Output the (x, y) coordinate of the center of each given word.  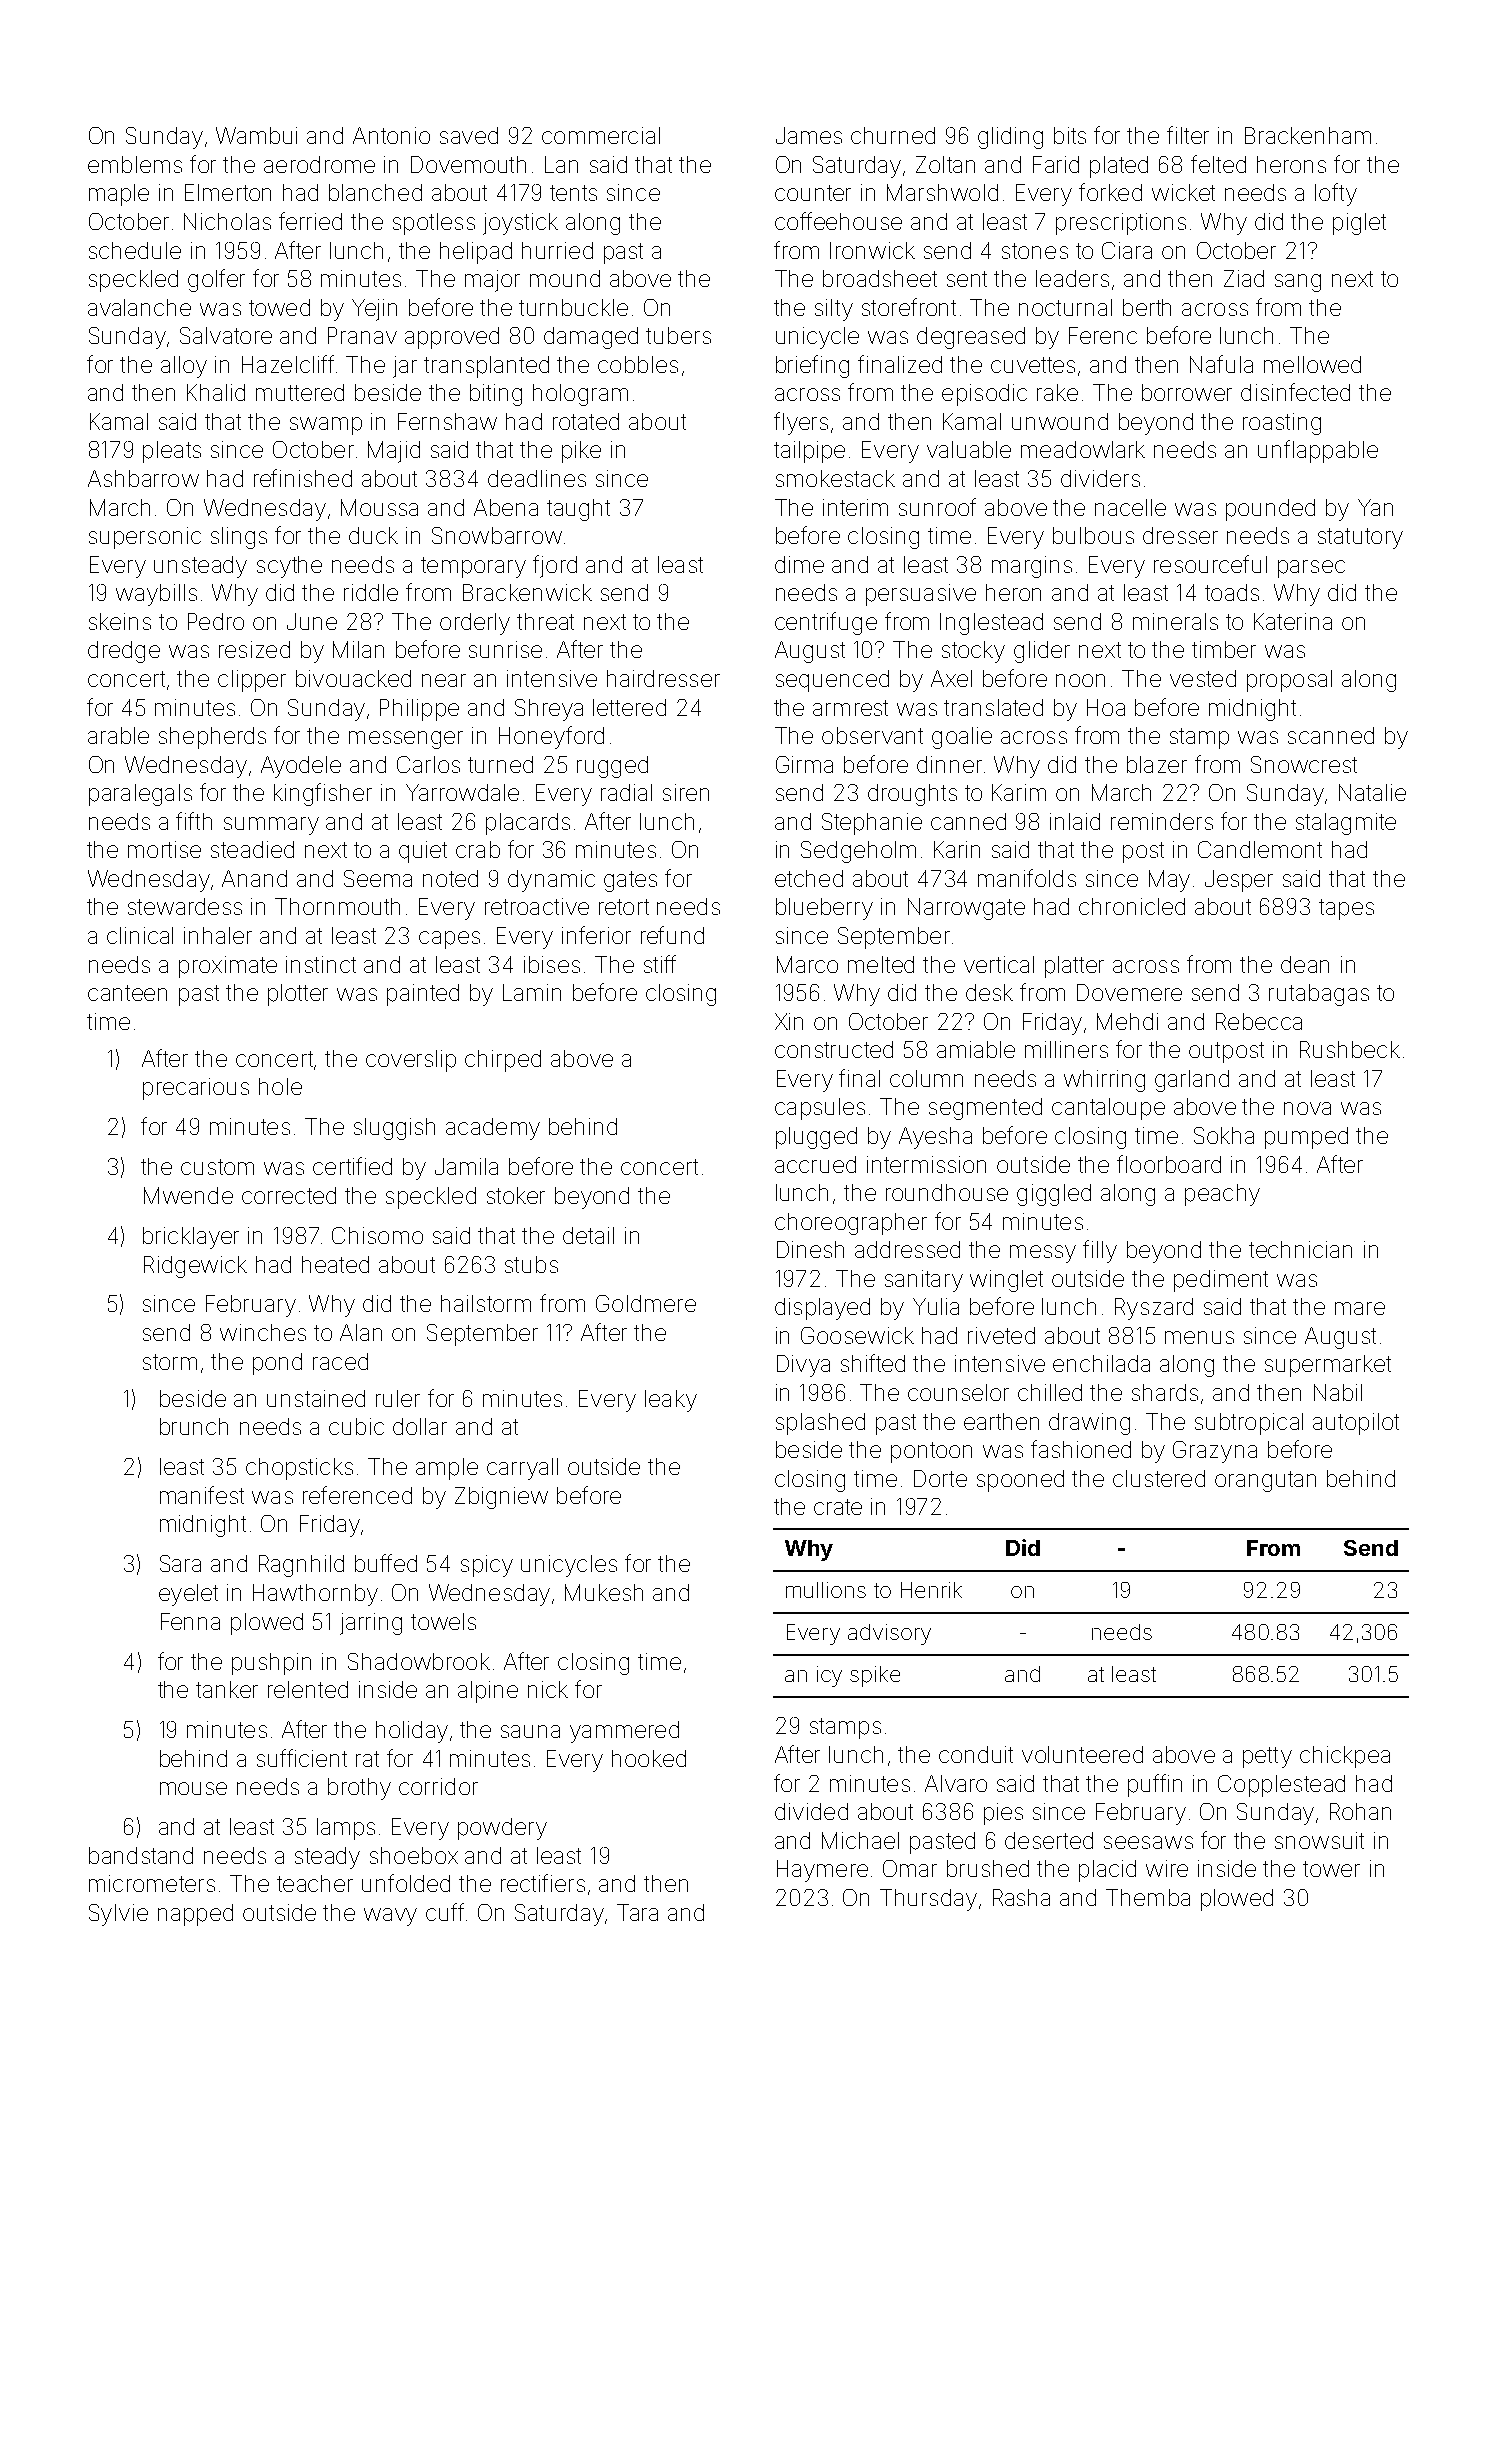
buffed (386, 1563)
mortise (164, 849)
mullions (826, 1590)
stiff (660, 964)
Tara (637, 1912)
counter (813, 193)
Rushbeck (1350, 1049)
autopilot (1356, 1424)
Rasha (1021, 1897)
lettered (629, 707)
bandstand (141, 1855)
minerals (1175, 621)
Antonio (391, 135)
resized (254, 649)
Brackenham (1308, 135)
